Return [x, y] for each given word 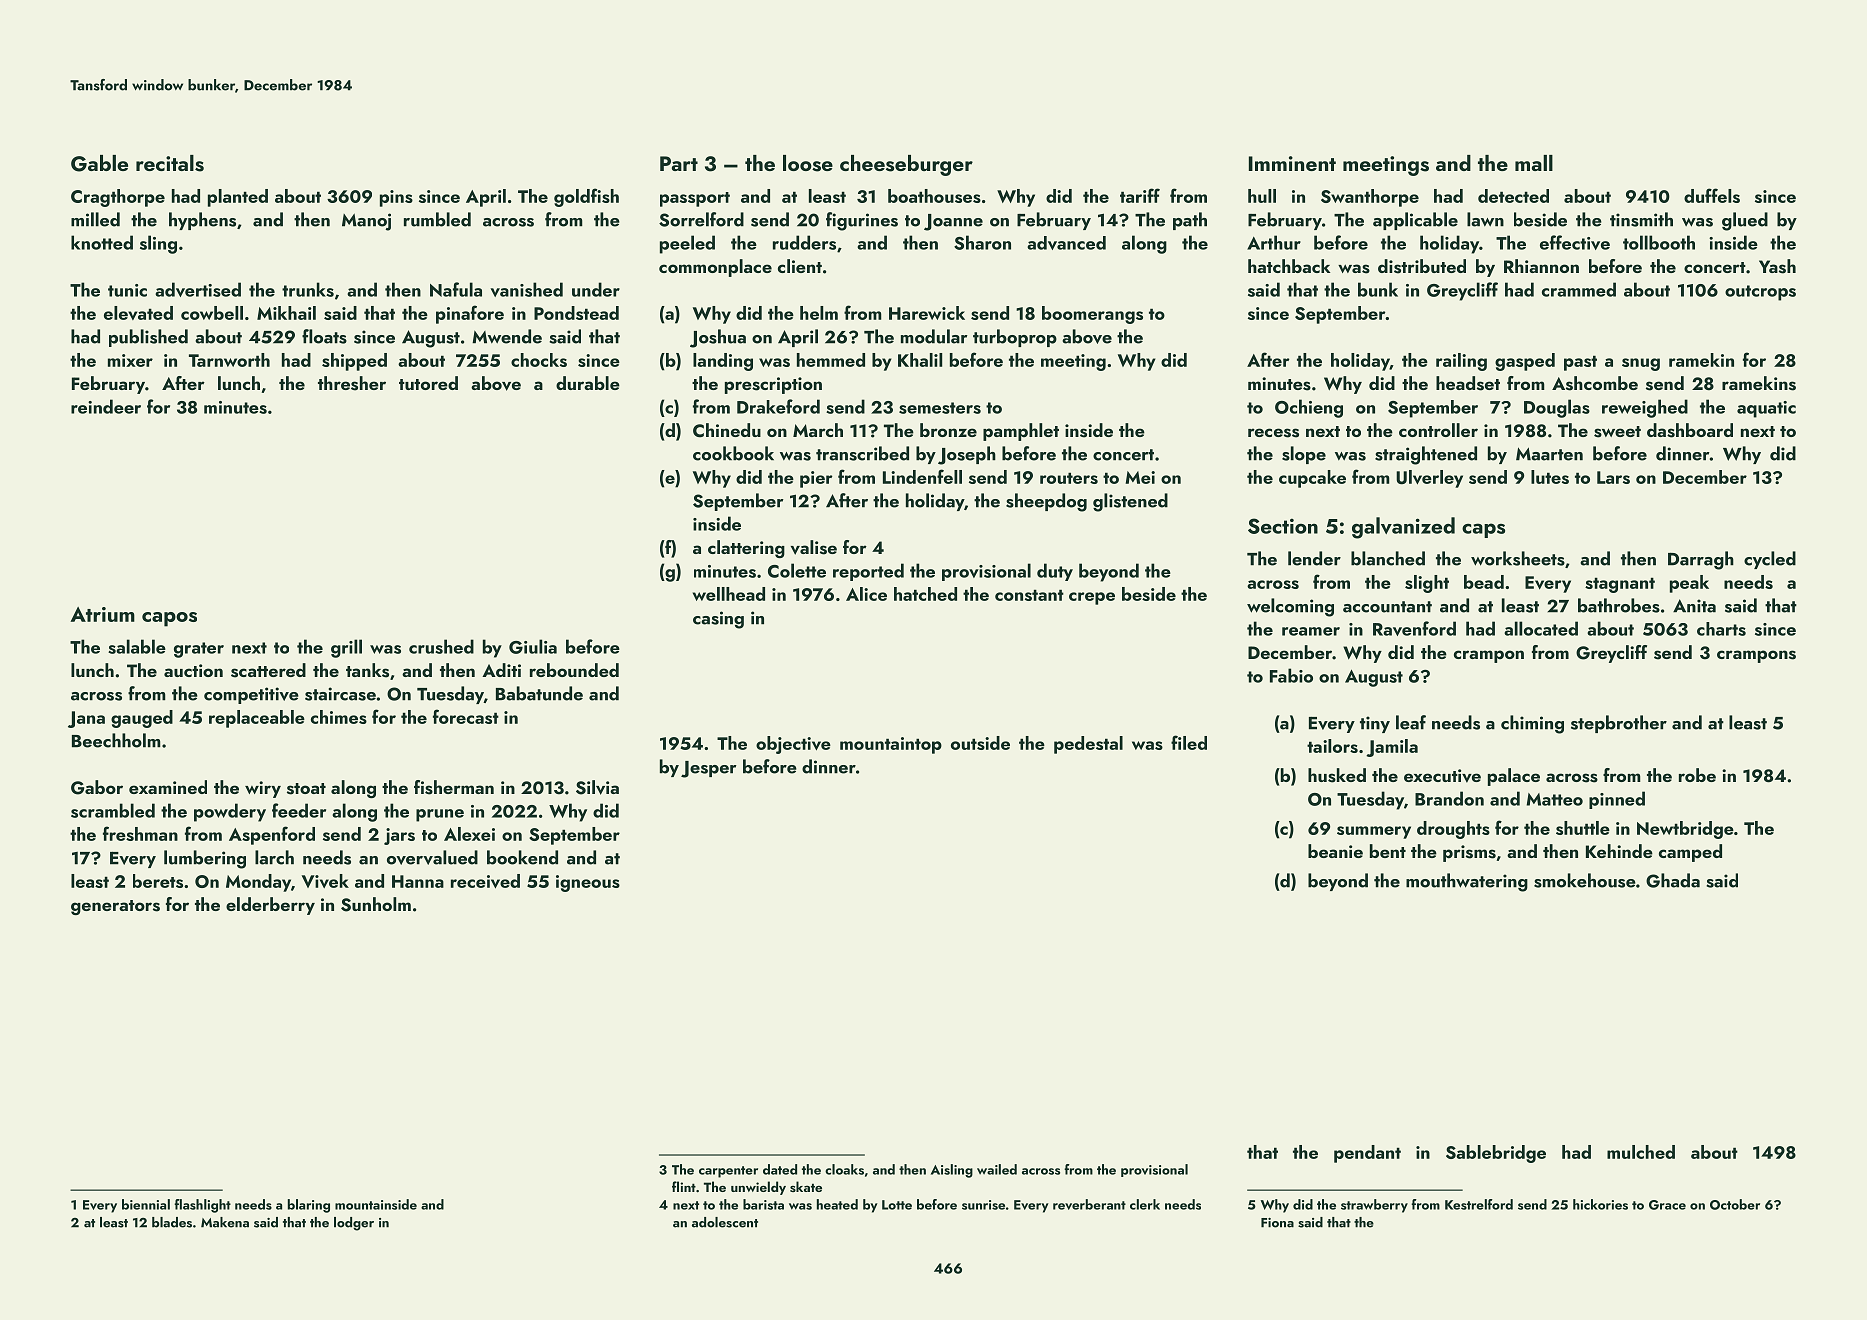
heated [837, 1204]
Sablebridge [1496, 1154]
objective [793, 745]
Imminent [1292, 163]
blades [172, 1222]
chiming [1532, 724]
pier [816, 479]
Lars [1613, 477]
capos [169, 619]
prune [440, 815]
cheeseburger [906, 165]
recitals [170, 163]
